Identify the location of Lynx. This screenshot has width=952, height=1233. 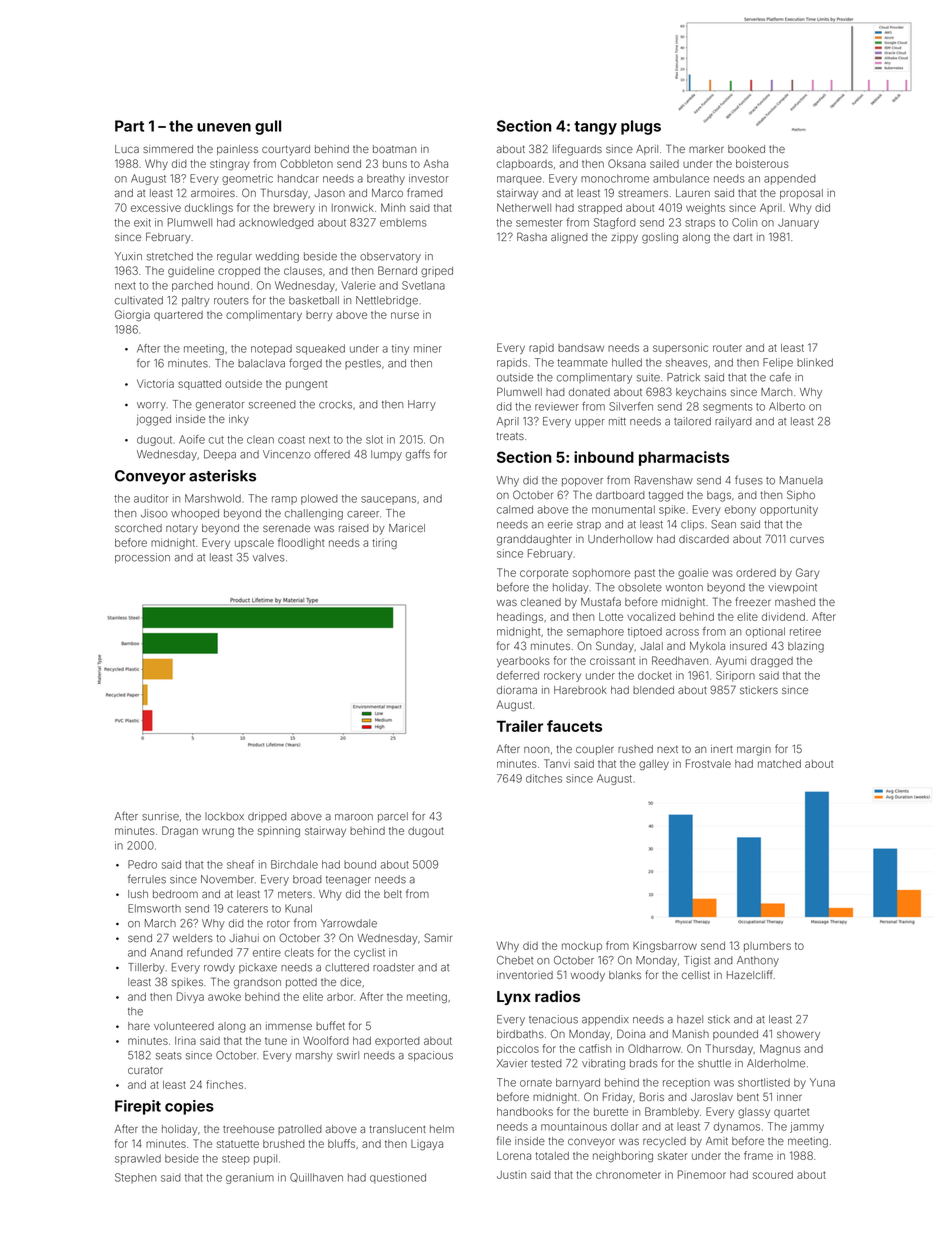
(514, 998).
